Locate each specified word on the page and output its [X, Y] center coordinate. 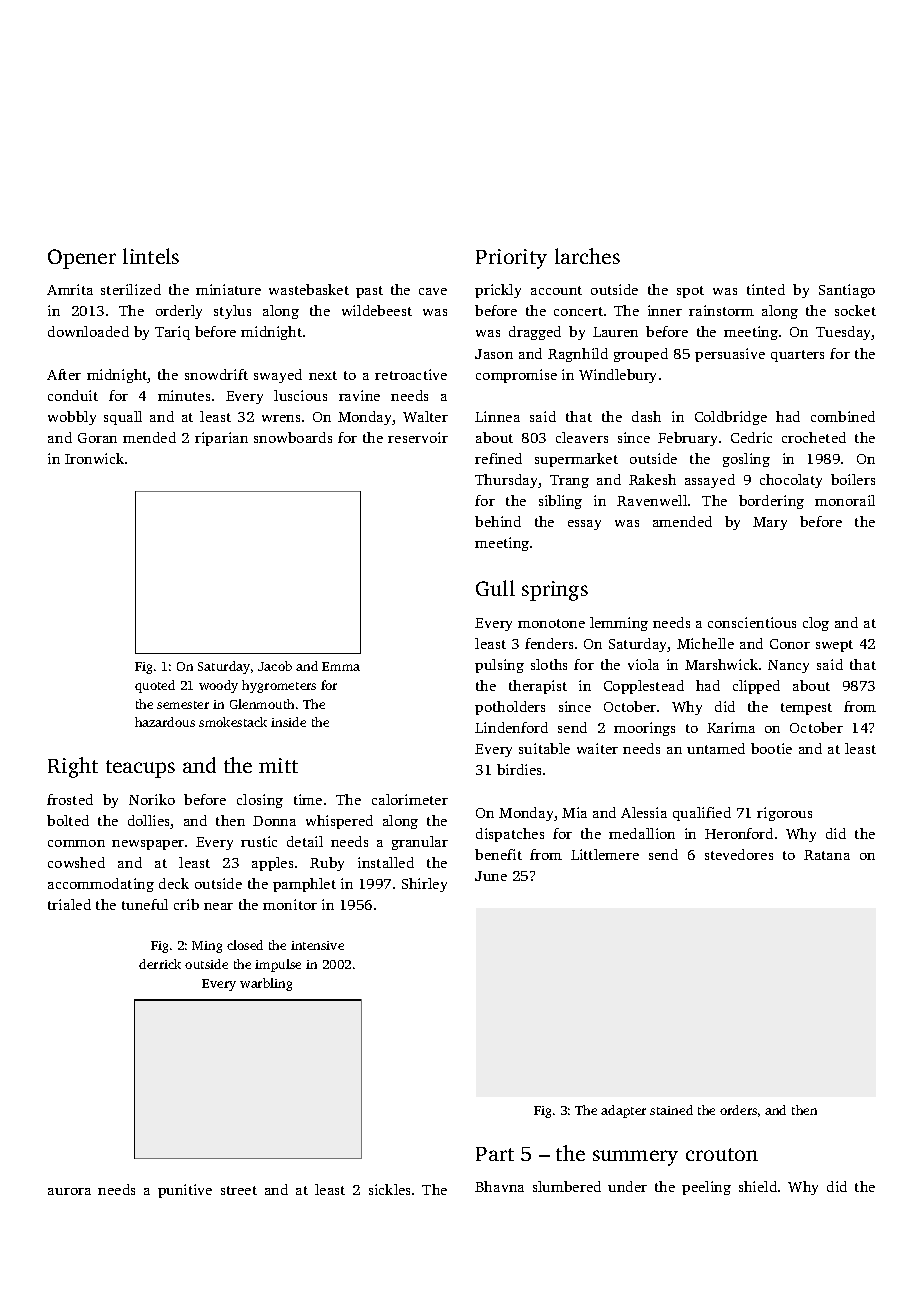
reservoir [418, 437]
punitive [185, 1191]
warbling [266, 984]
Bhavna [499, 1186]
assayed [710, 481]
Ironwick [94, 458]
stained [671, 1110]
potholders [510, 708]
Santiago [847, 291]
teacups [140, 769]
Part [495, 1154]
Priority [511, 259]
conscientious [752, 622]
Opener [82, 259]
